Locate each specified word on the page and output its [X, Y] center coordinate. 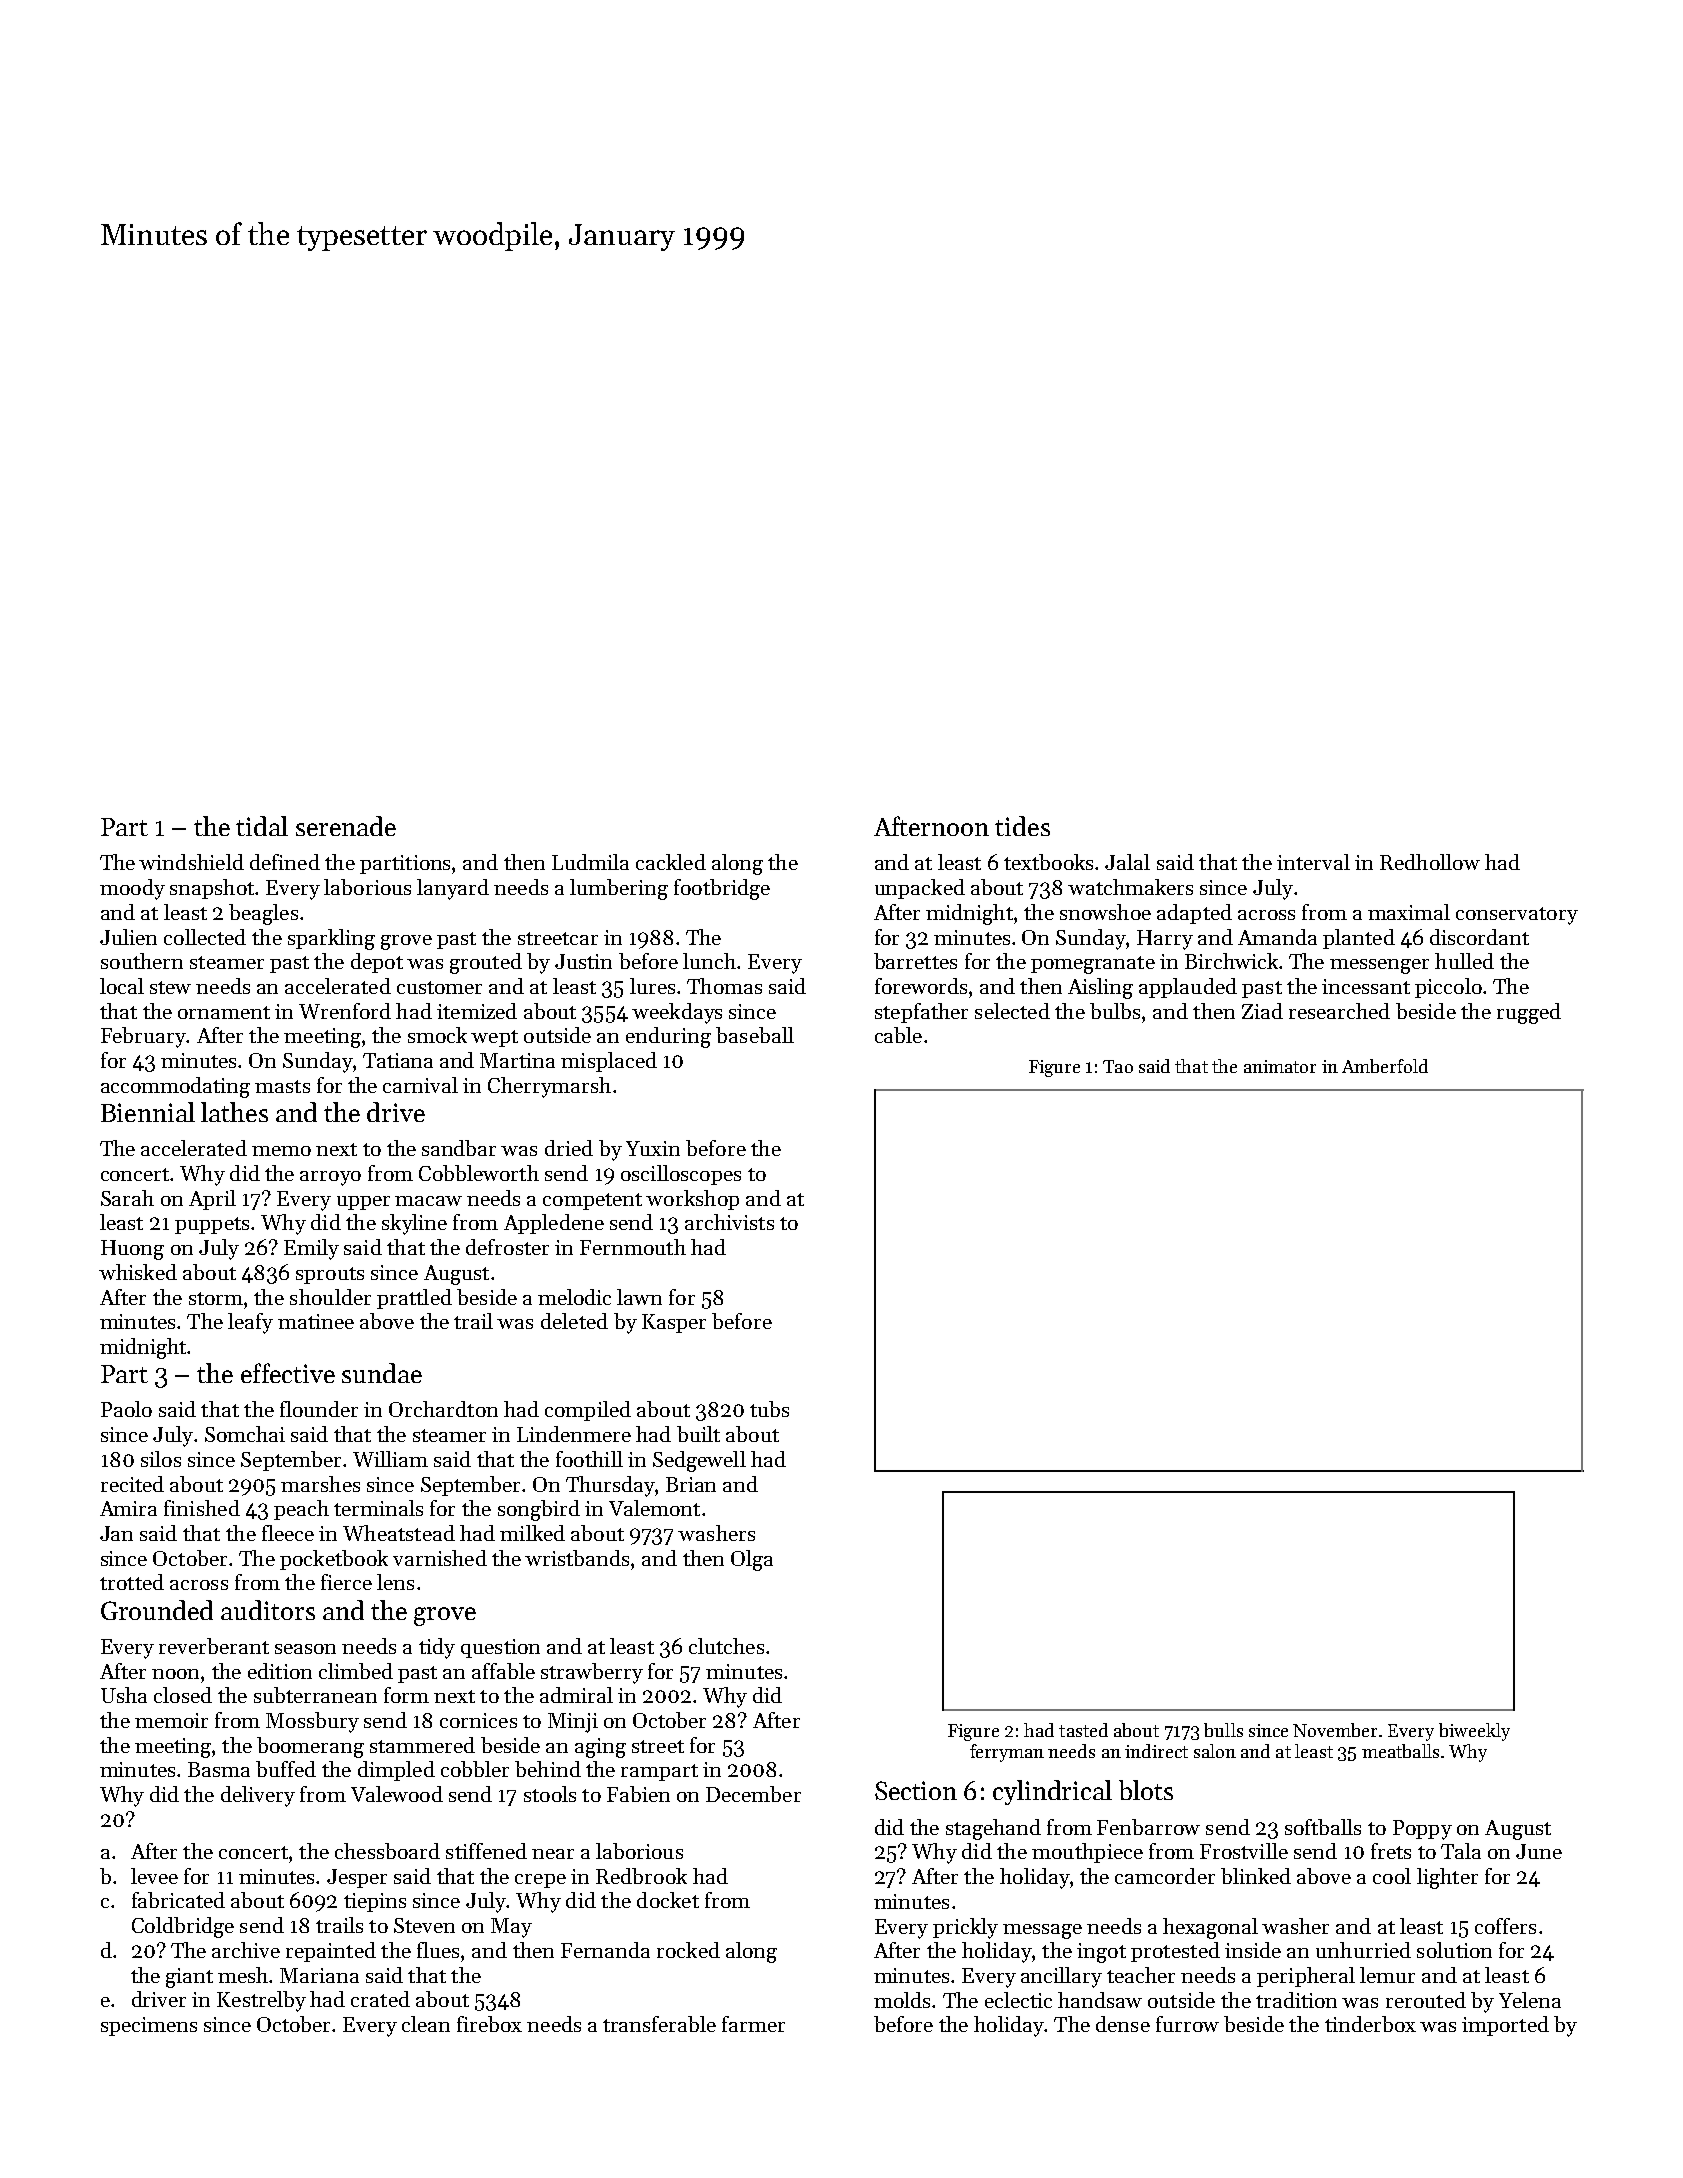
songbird [539, 1510]
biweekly [1474, 1732]
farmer [753, 2024]
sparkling [331, 939]
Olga [752, 1560]
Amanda [1277, 937]
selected [1012, 1011]
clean [426, 2024]
